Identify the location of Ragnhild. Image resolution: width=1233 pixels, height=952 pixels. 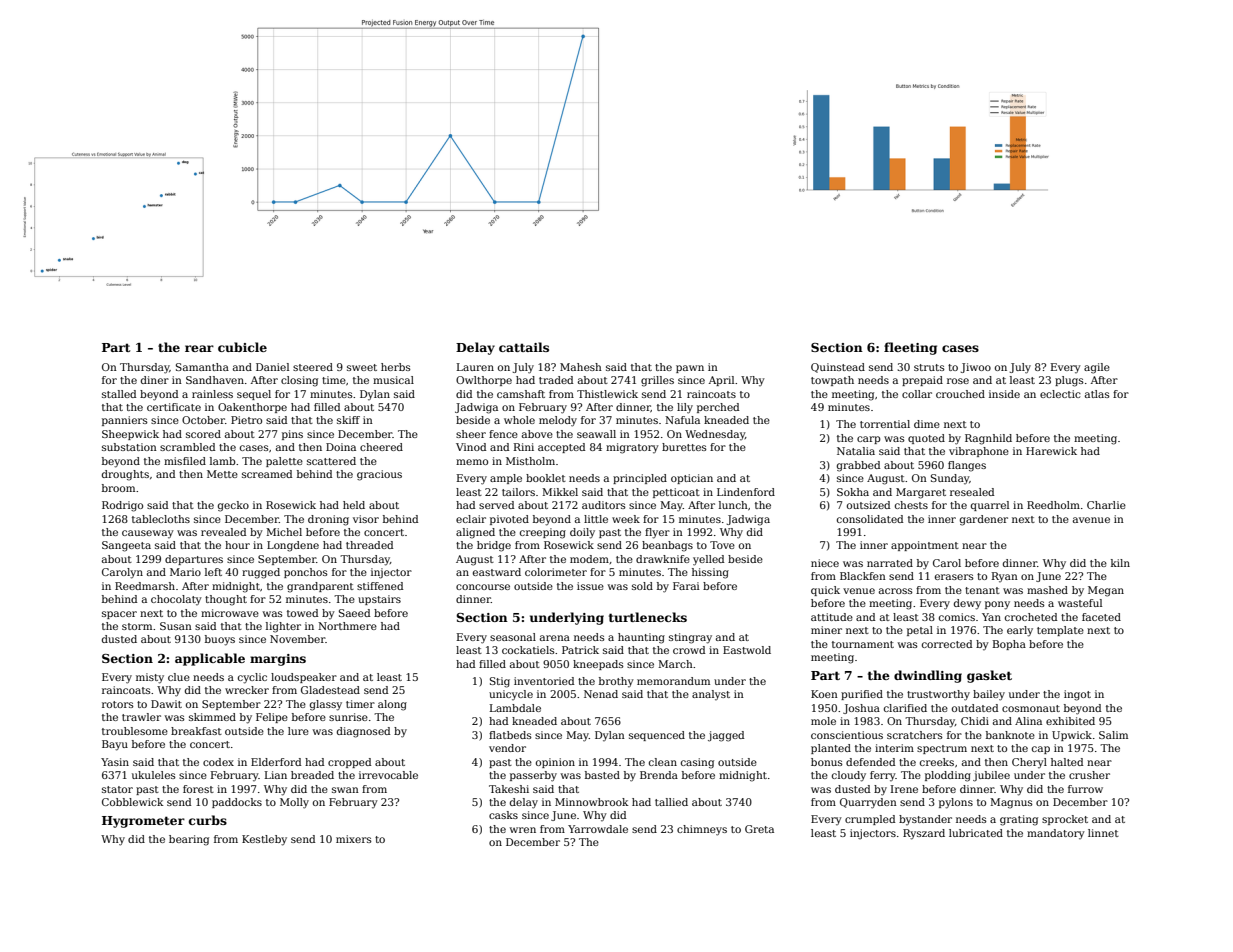
(988, 439).
